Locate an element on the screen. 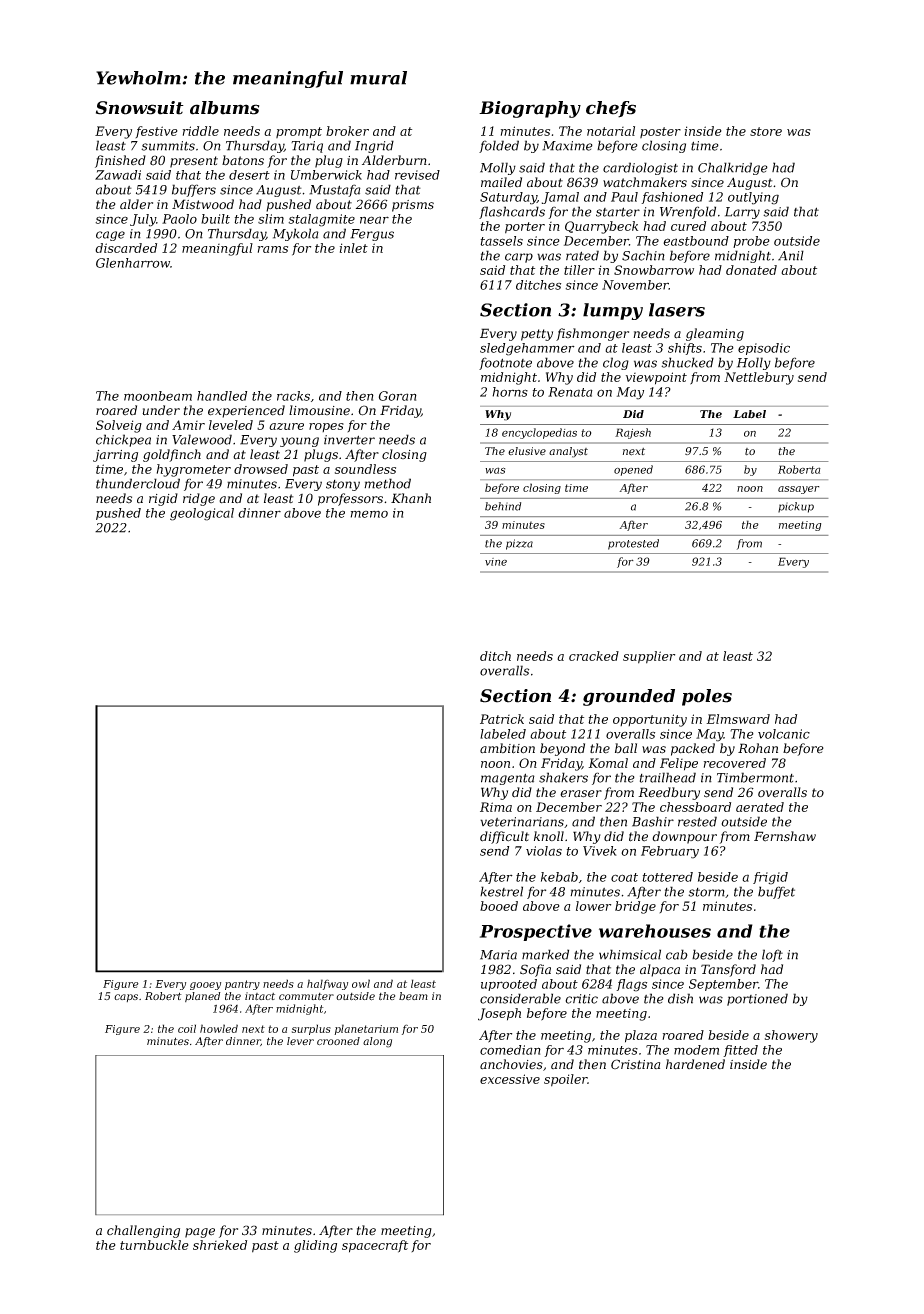 The image size is (924, 1314). Glenharrow is located at coordinates (133, 263).
